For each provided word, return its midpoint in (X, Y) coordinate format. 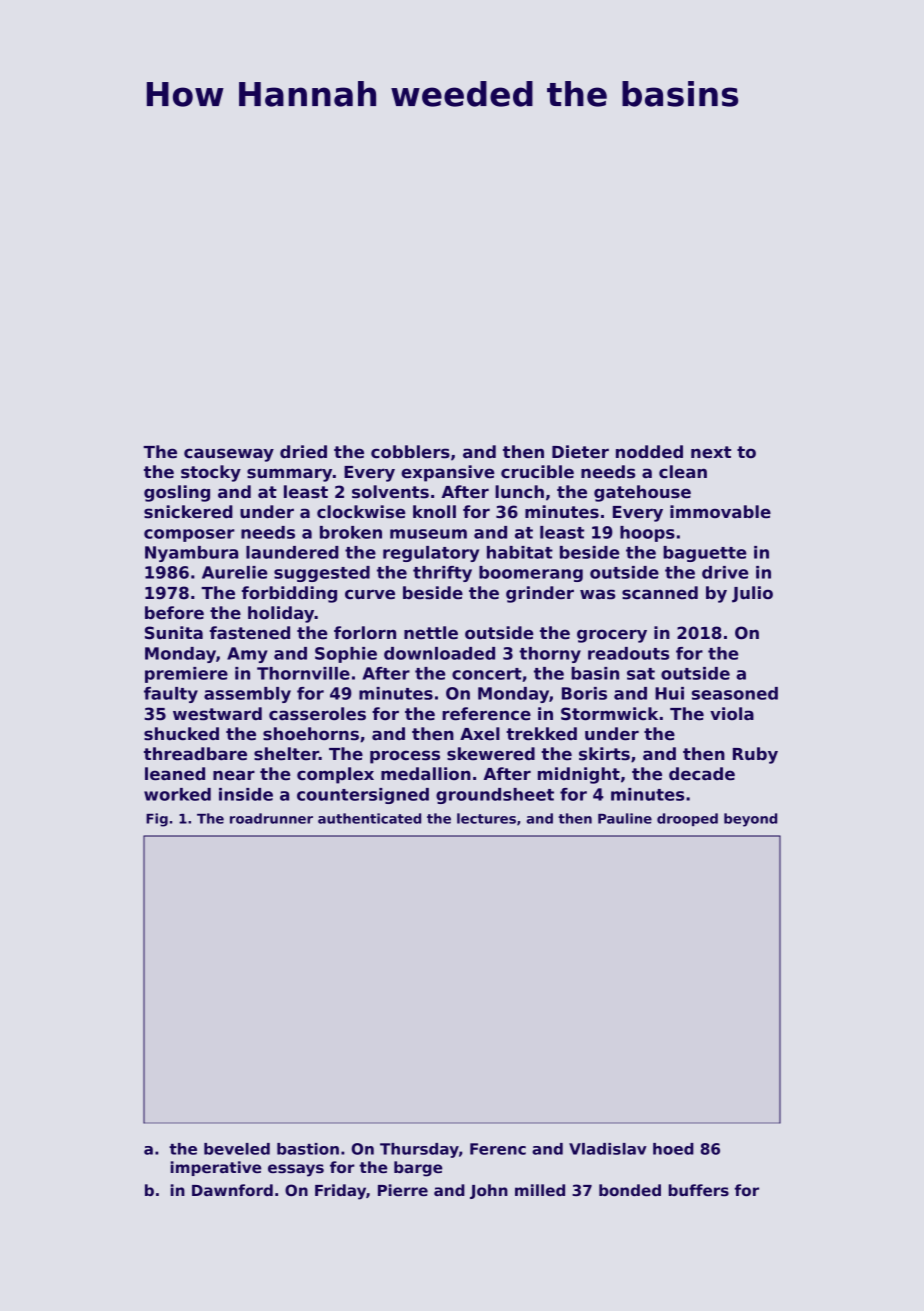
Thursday (419, 1150)
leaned (175, 774)
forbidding (289, 594)
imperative (216, 1168)
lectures (486, 818)
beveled (237, 1149)
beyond (750, 820)
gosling (177, 493)
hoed (673, 1149)
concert (487, 674)
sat (641, 674)
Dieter (580, 452)
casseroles (317, 714)
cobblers (410, 452)
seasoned (735, 693)
